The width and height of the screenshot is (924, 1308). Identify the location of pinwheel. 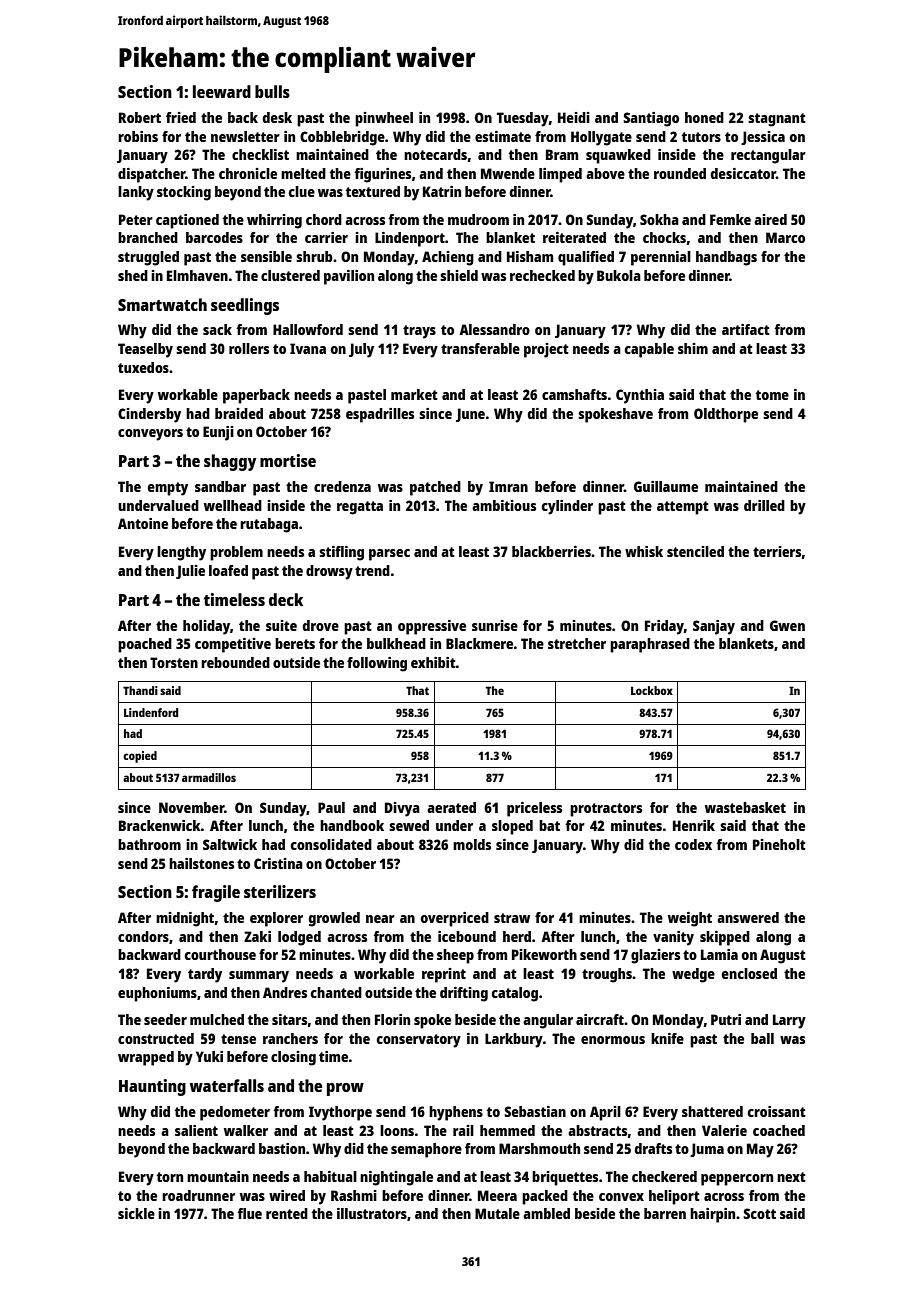
(384, 119).
